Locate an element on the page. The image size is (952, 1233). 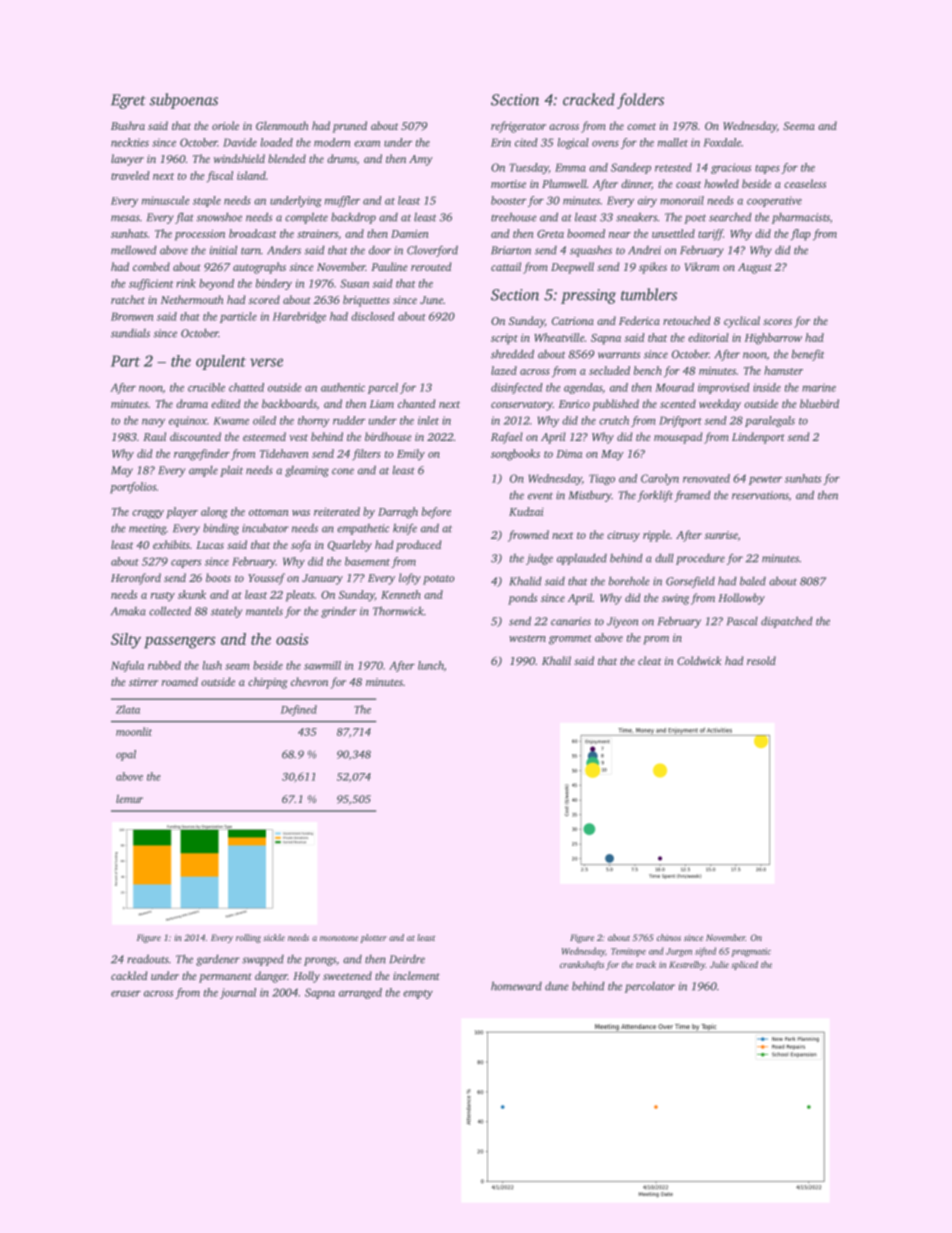
Rafael is located at coordinates (507, 438).
